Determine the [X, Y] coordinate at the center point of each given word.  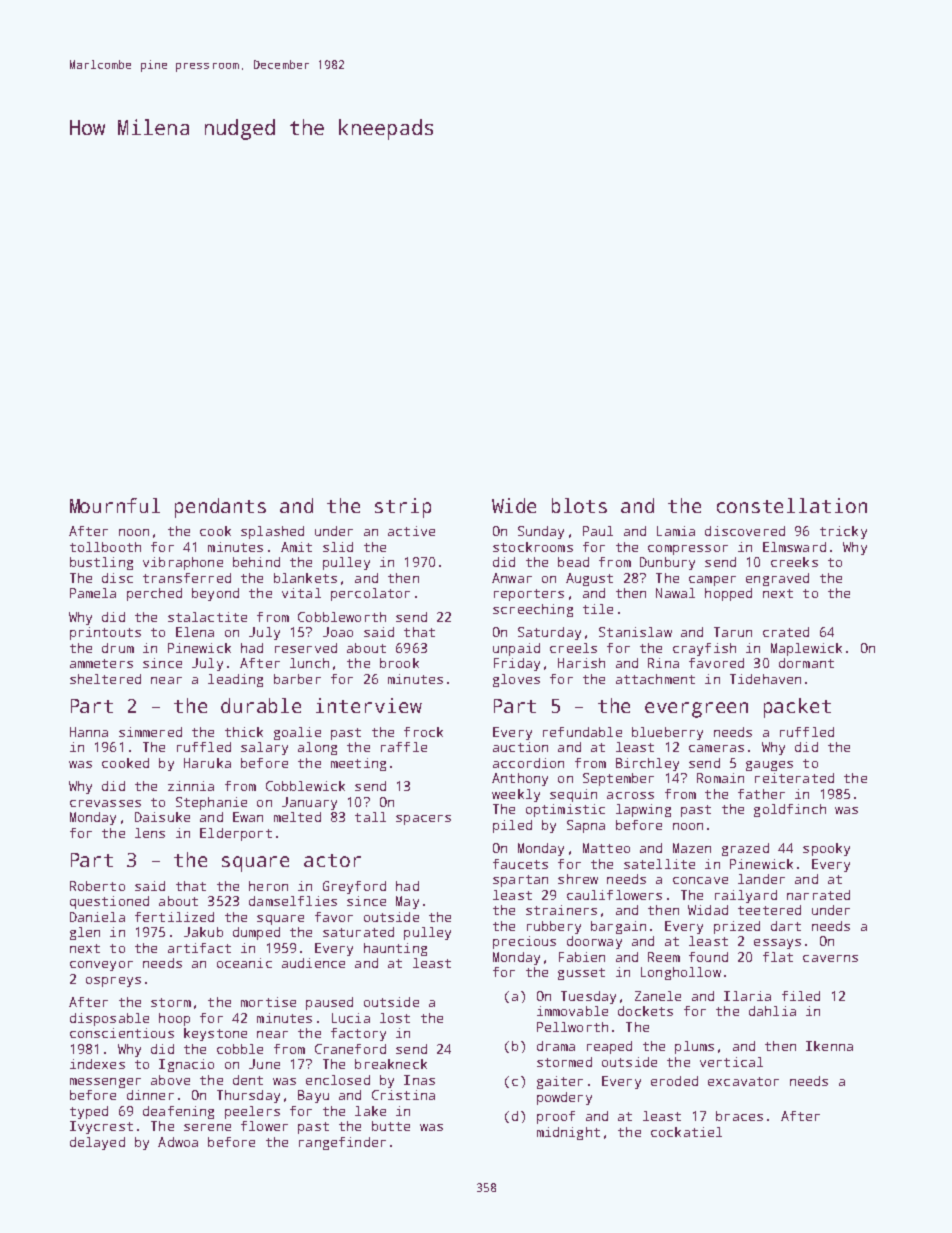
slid [338, 547]
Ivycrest [101, 1127]
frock [423, 732]
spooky [826, 849]
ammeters [101, 663]
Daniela [97, 917]
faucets [520, 864]
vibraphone [183, 563]
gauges [769, 766]
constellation [792, 505]
